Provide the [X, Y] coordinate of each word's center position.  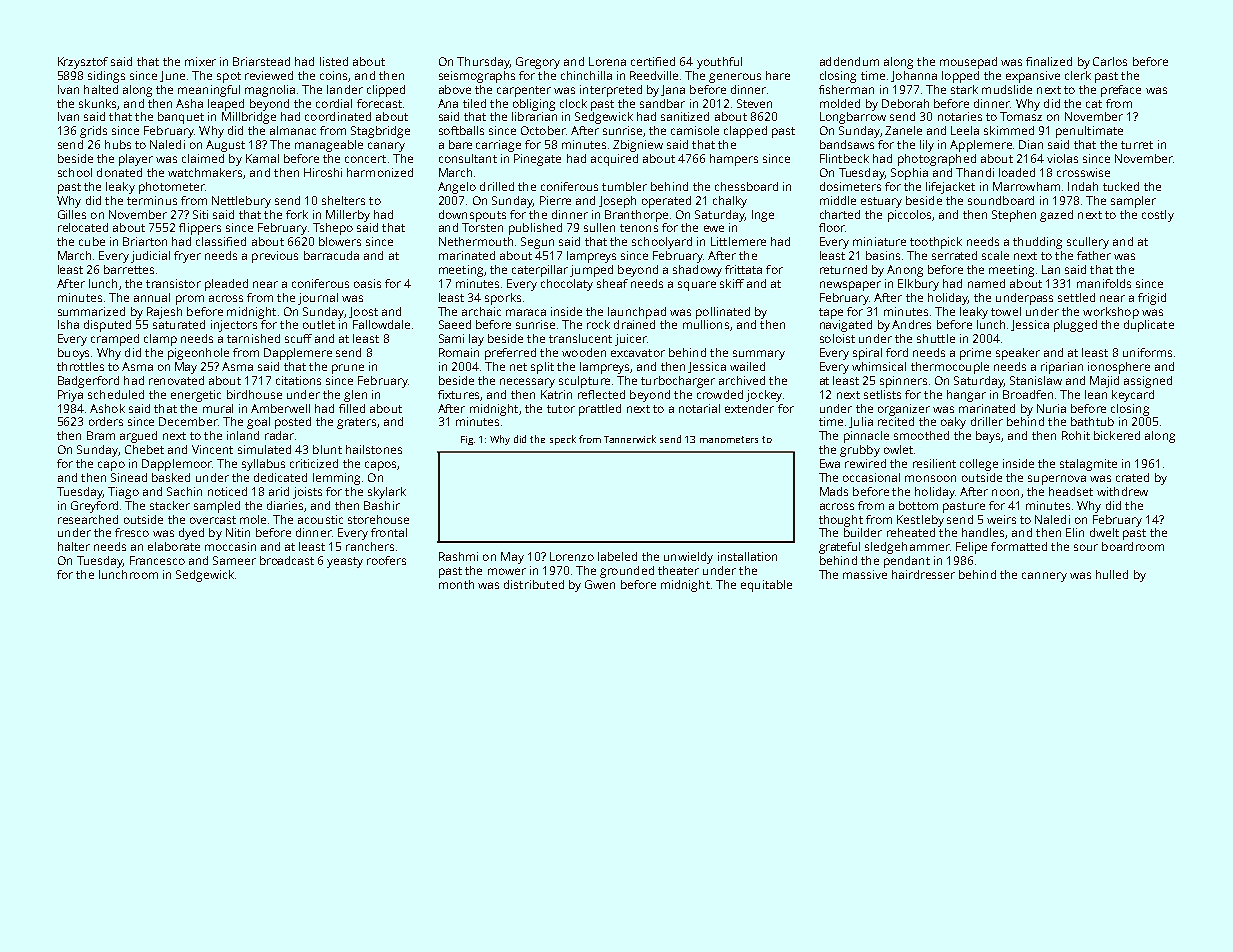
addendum [849, 61]
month [456, 584]
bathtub [1092, 421]
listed [334, 61]
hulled [1112, 574]
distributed [534, 584]
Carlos [1110, 61]
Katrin [556, 394]
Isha [68, 324]
